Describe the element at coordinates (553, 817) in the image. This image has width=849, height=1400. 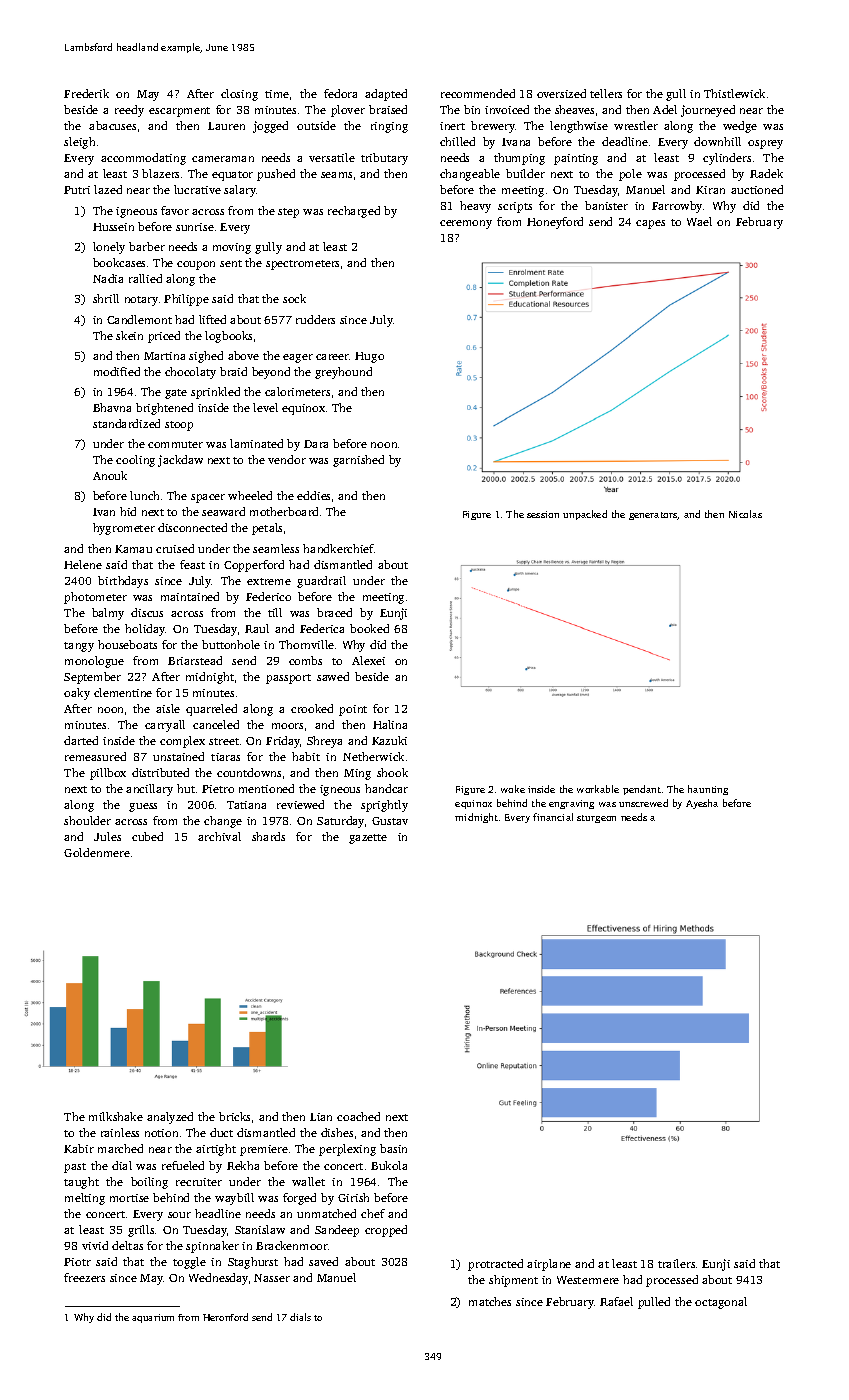
I see `financial` at that location.
